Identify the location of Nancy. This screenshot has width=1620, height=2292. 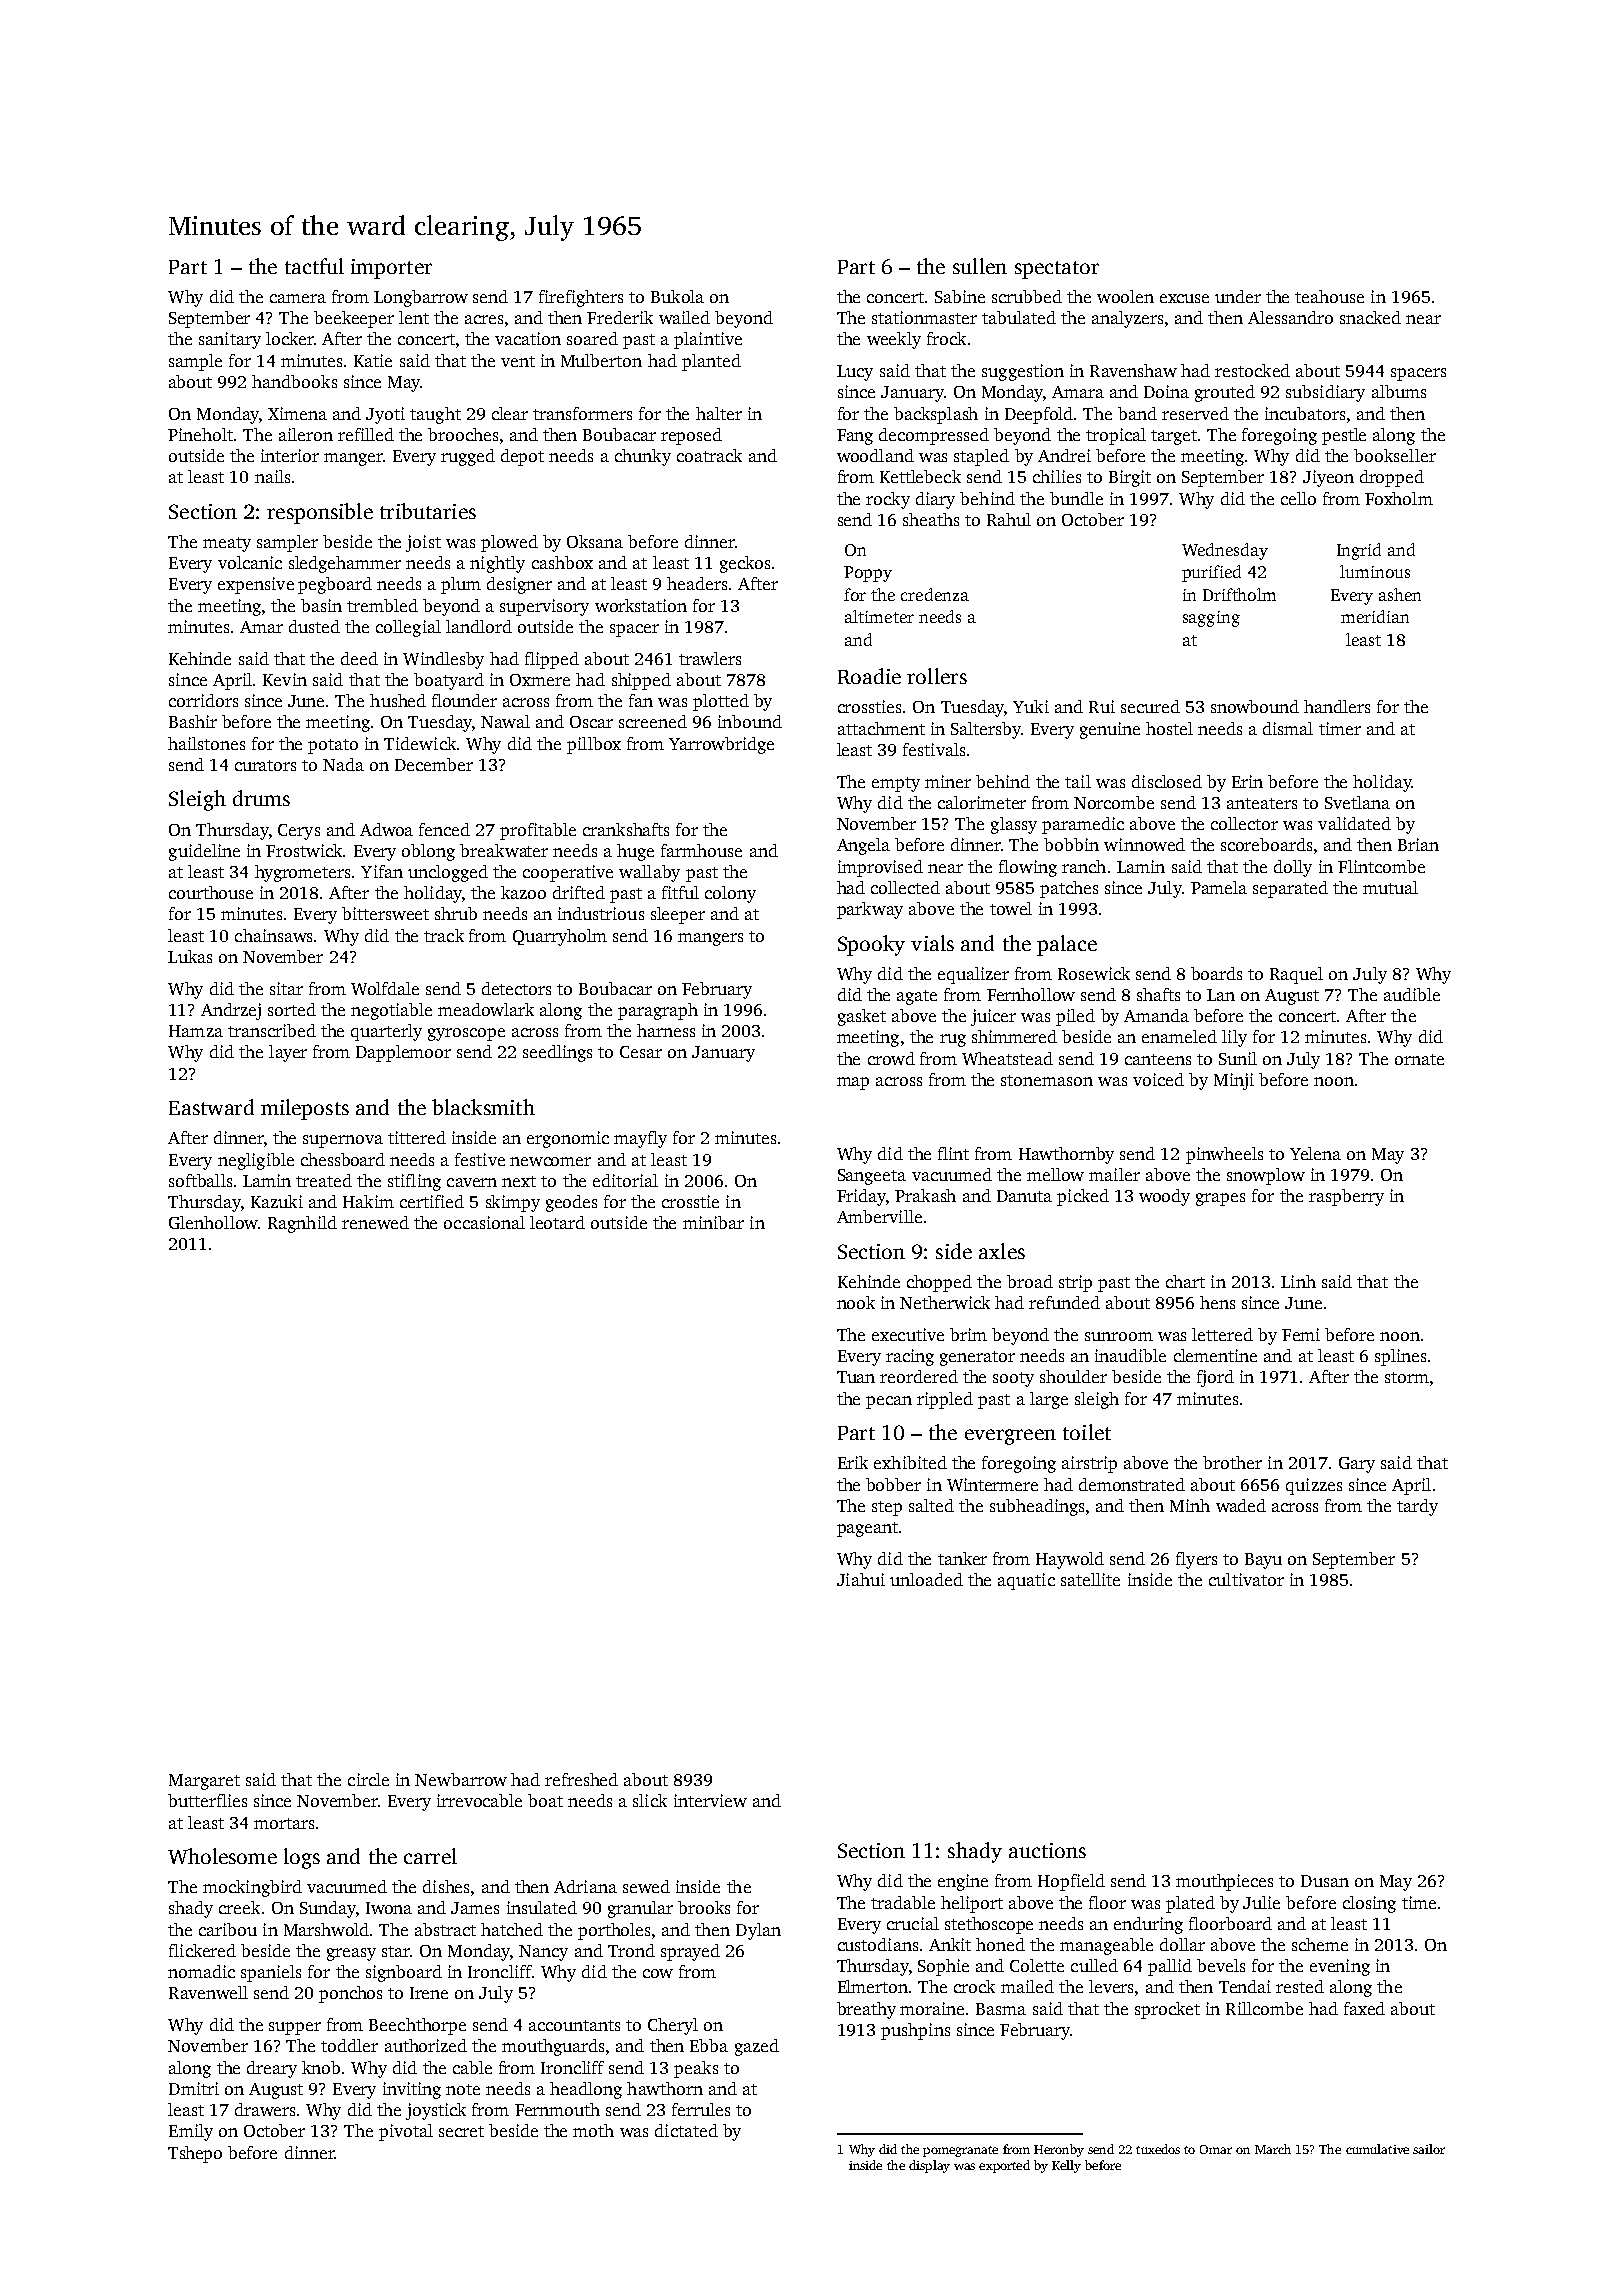
(543, 1953).
